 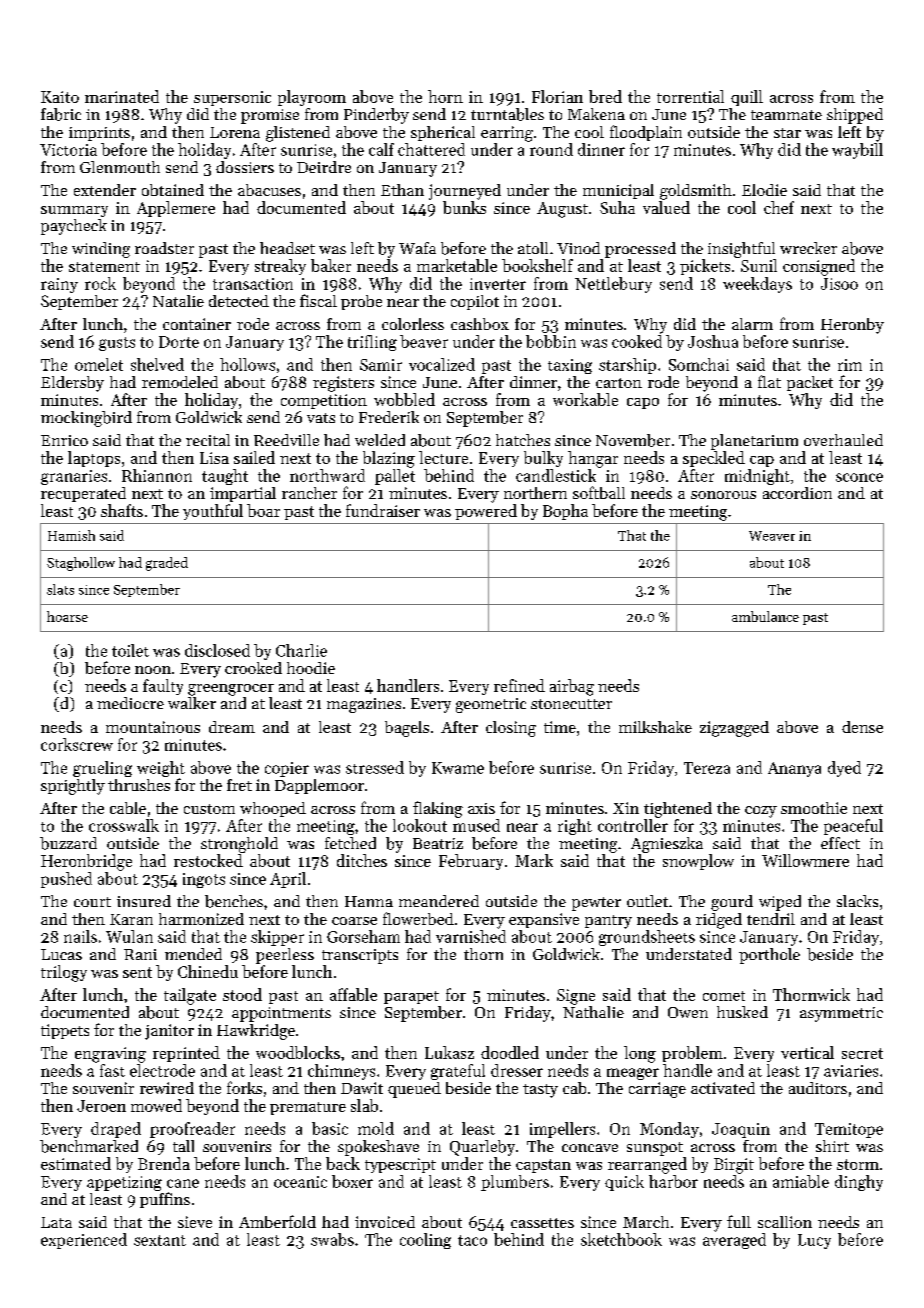 I want to click on Florian, so click(x=557, y=96).
